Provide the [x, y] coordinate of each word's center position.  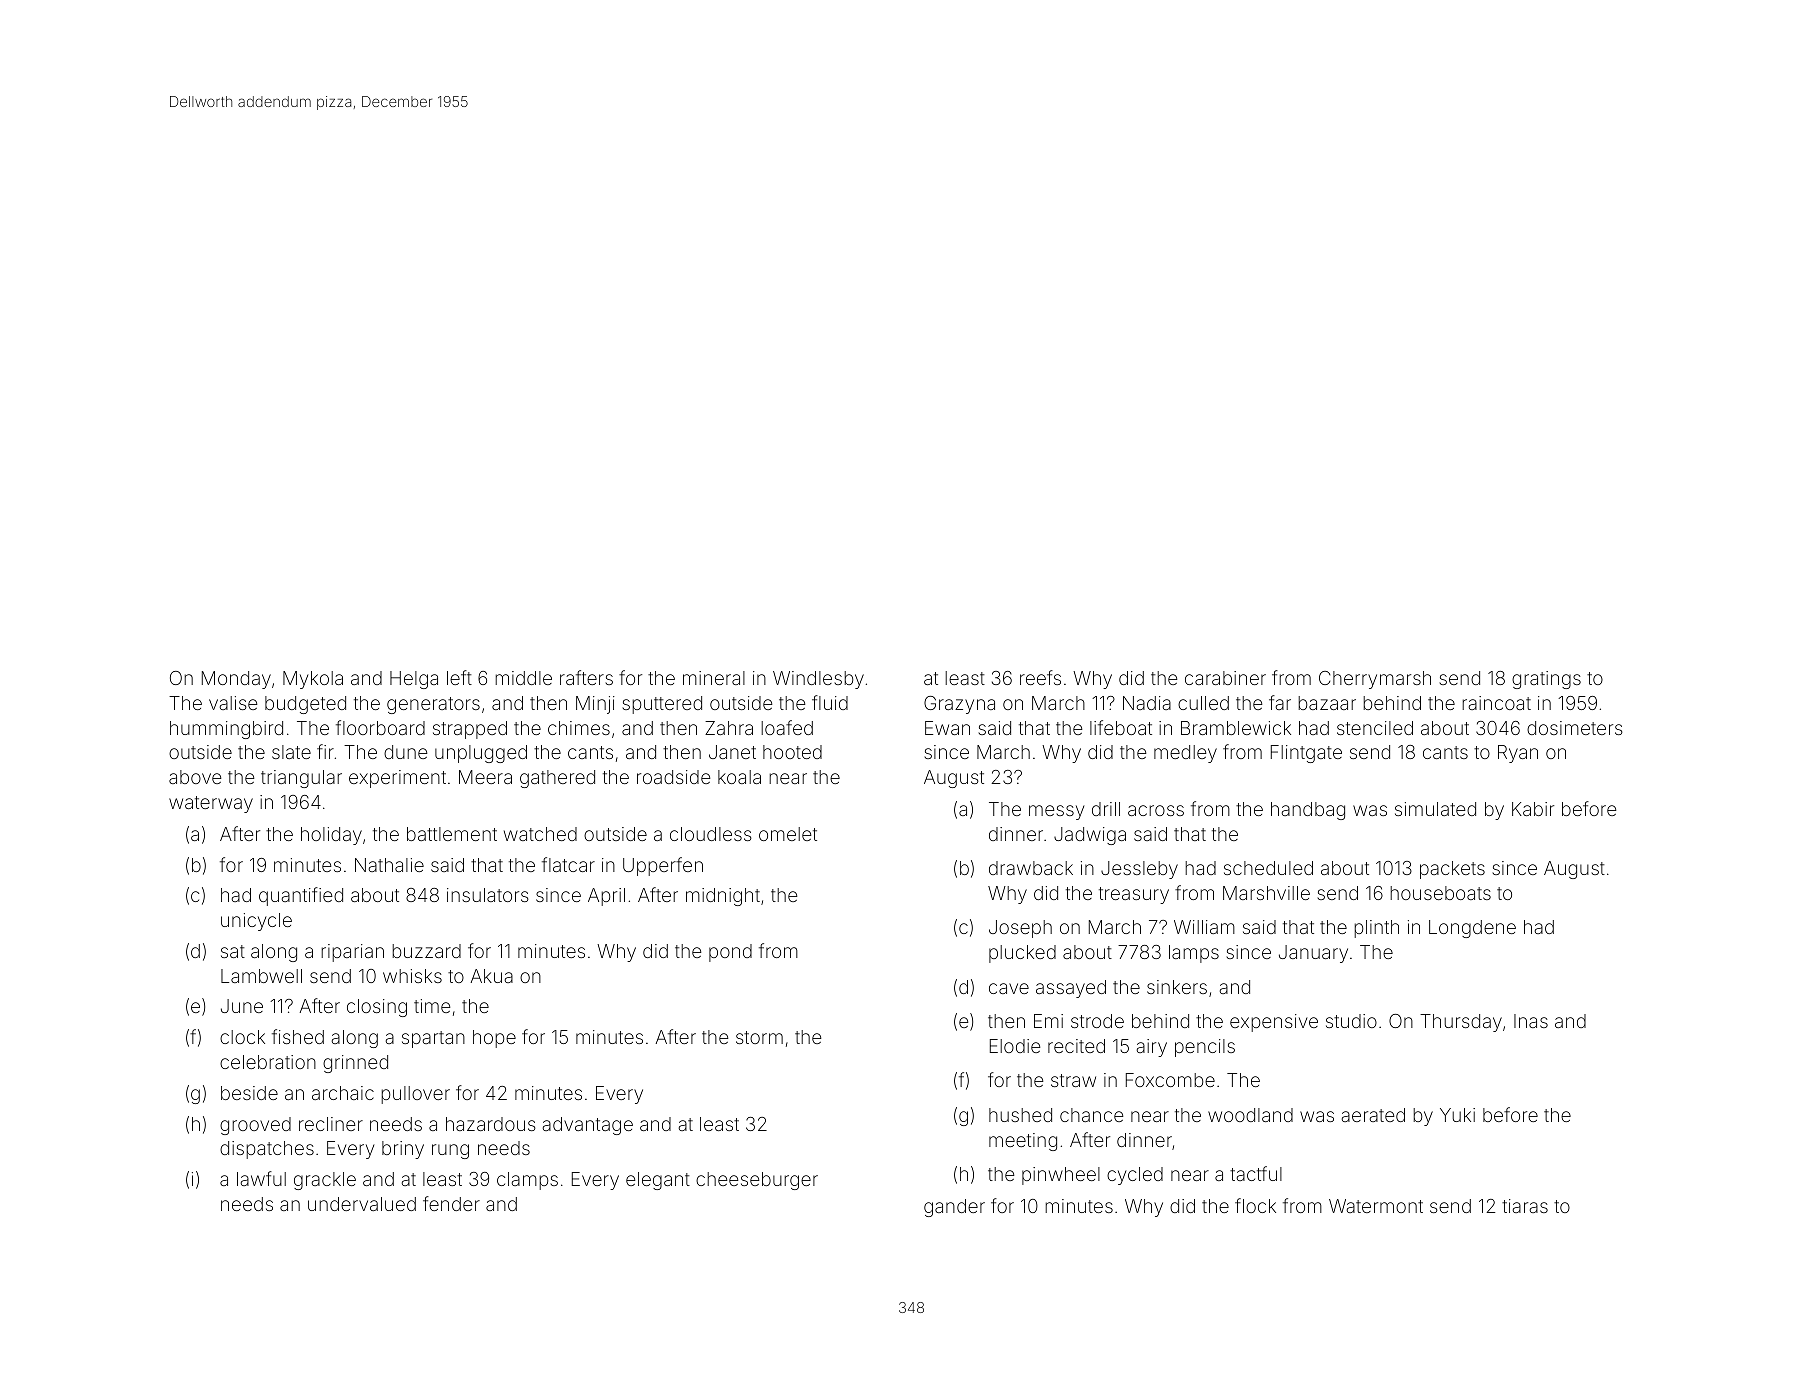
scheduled [1268, 868]
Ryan [1518, 754]
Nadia [1147, 703]
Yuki [1457, 1115]
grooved [255, 1126]
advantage [588, 1126]
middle [523, 678]
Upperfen [663, 866]
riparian [352, 953]
